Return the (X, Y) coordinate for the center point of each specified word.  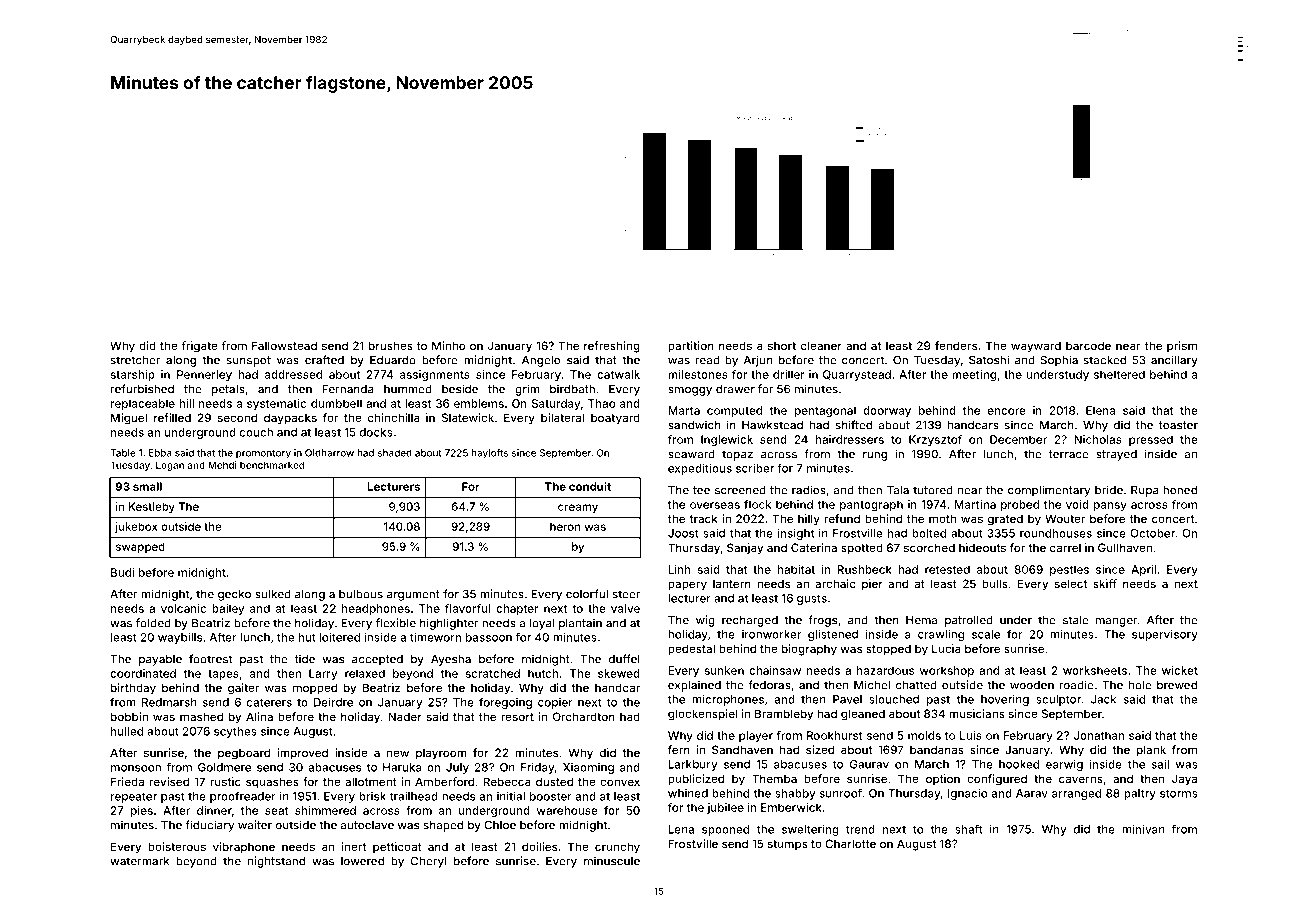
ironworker (771, 634)
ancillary (1174, 361)
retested (947, 569)
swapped (140, 547)
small (147, 486)
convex (620, 782)
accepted (377, 660)
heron (565, 526)
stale (1076, 620)
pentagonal (825, 411)
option (943, 779)
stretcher (135, 360)
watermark (139, 861)
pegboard (244, 754)
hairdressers (850, 439)
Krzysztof (935, 440)
